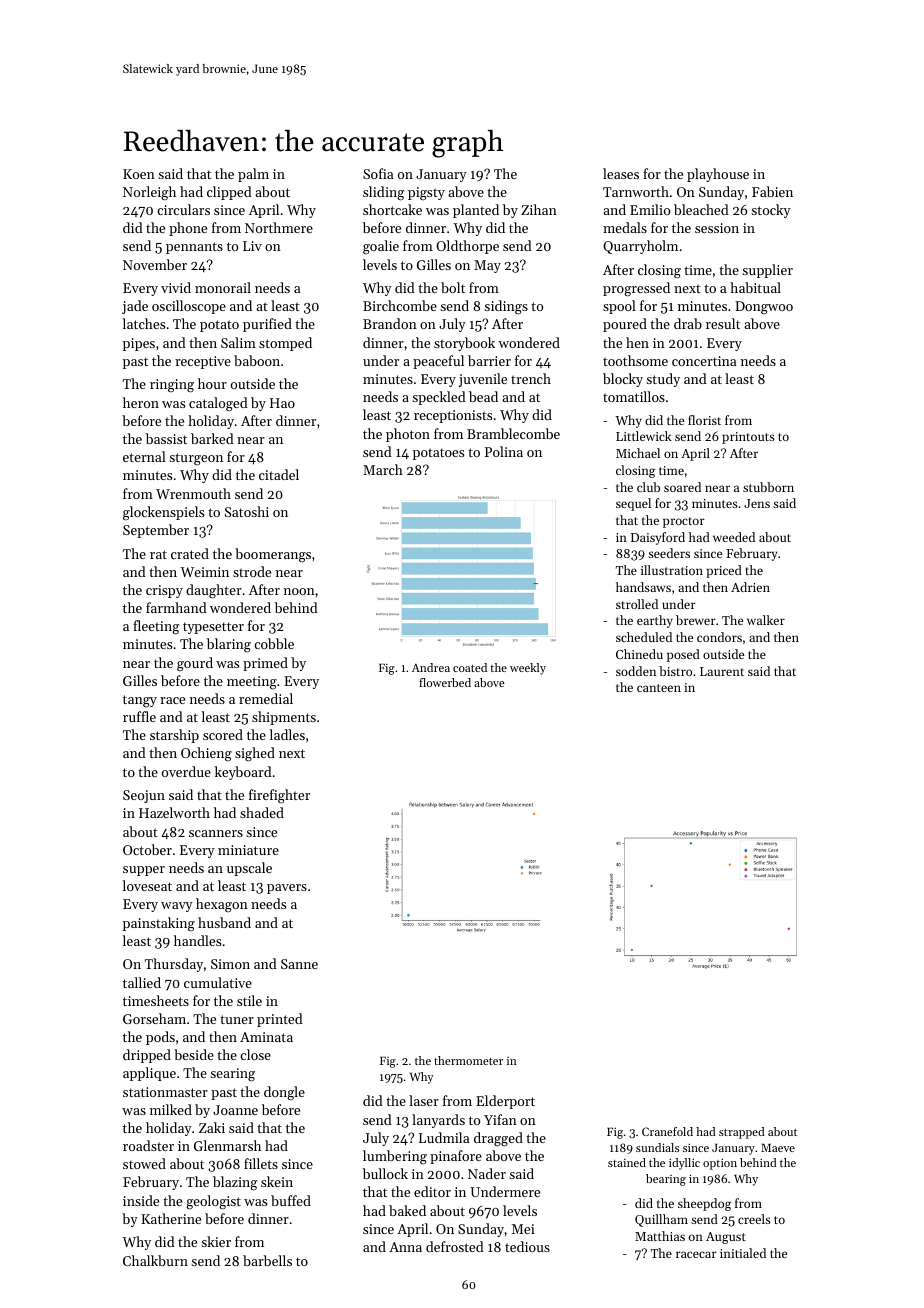  I want to click on boomerangs, so click(273, 555).
